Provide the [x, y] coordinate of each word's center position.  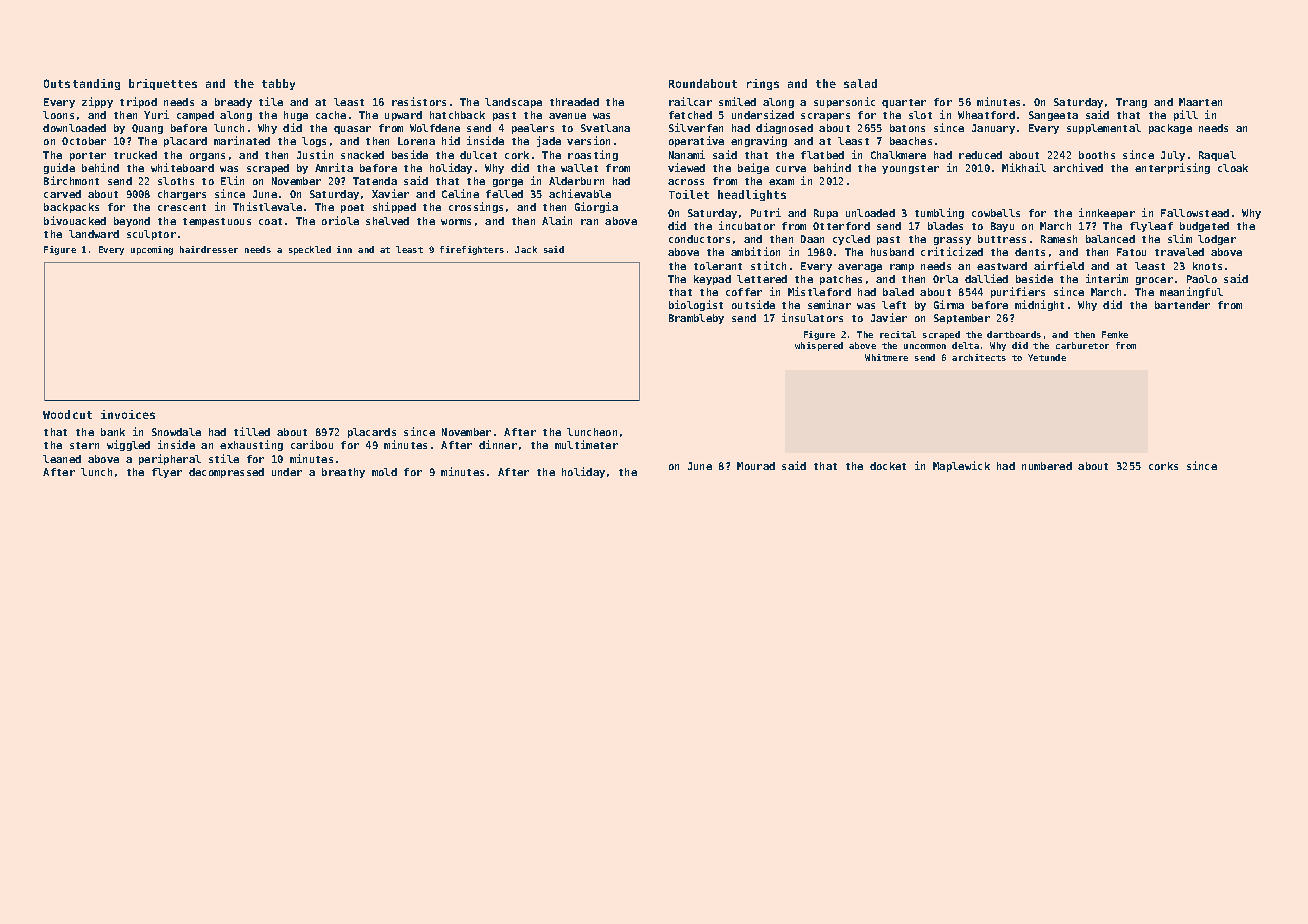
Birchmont [71, 180]
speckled [310, 250]
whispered [819, 346]
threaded [574, 102]
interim [1107, 278]
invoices [128, 414]
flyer [167, 473]
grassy [952, 241]
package [1170, 129]
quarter [904, 103]
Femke [1115, 334]
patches [841, 280]
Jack [526, 249]
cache [331, 115]
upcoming [152, 250]
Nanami [687, 154]
